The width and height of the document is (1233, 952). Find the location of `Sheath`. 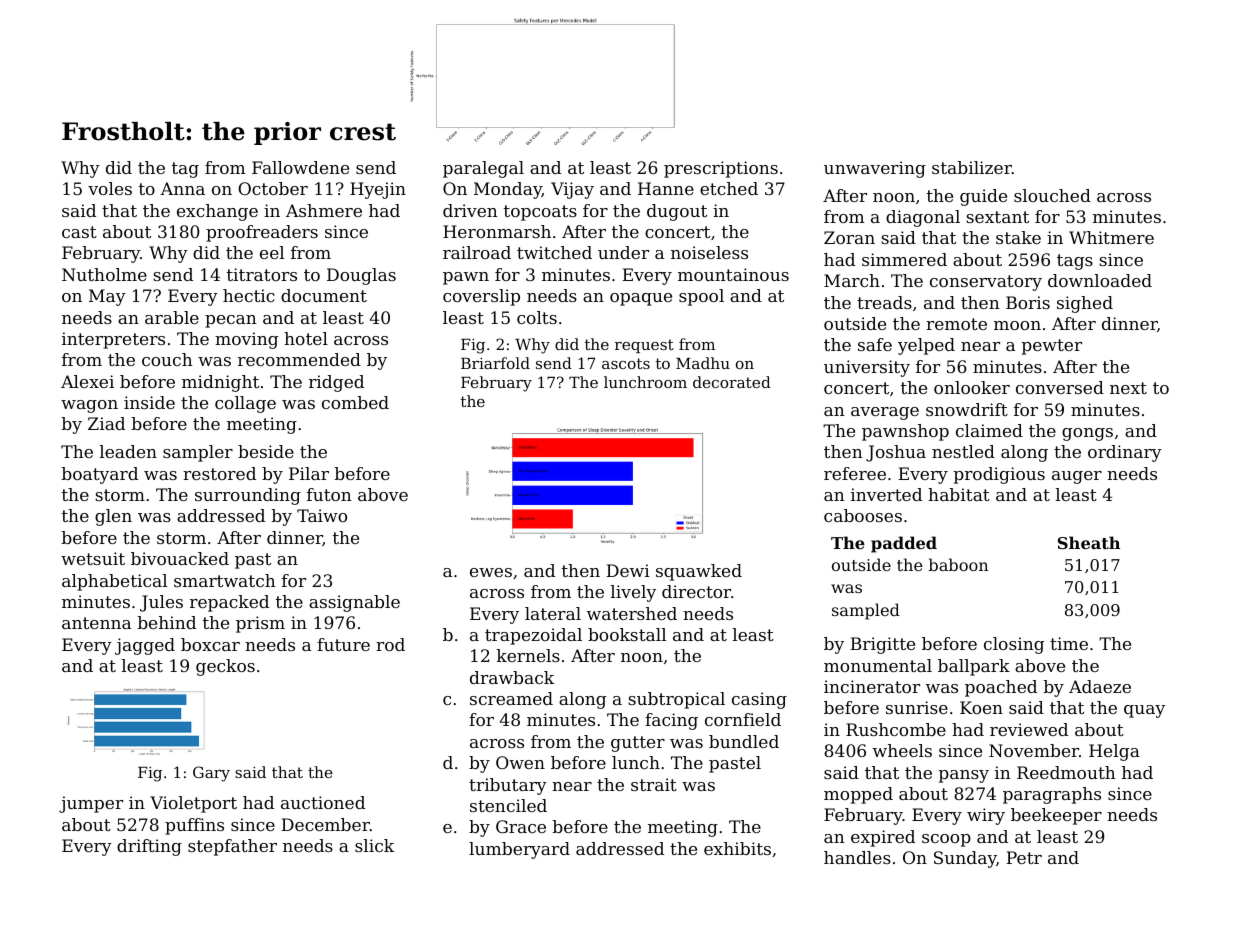

Sheath is located at coordinates (1089, 542).
